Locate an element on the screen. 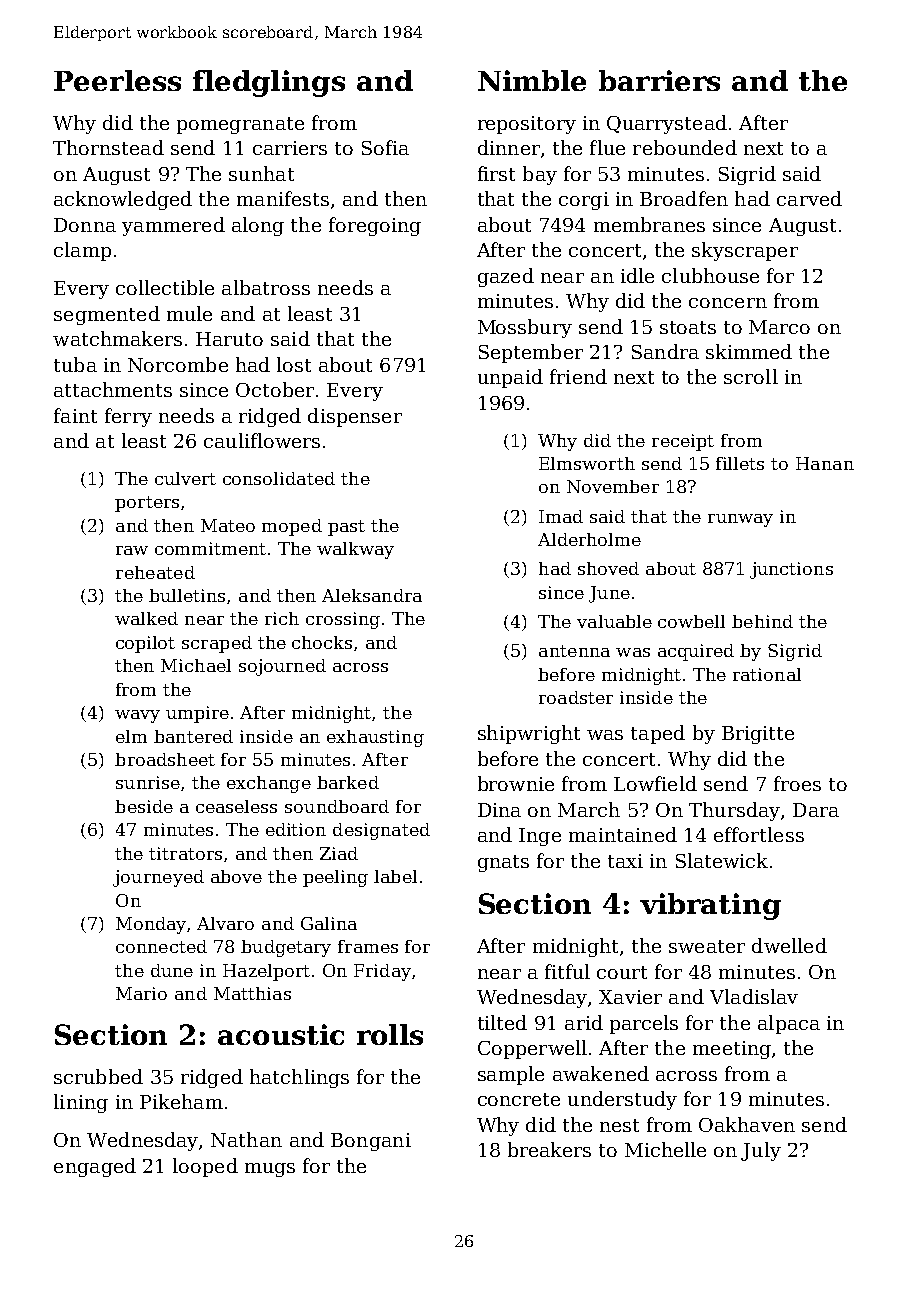 The image size is (908, 1316). Thornstead is located at coordinates (108, 147).
